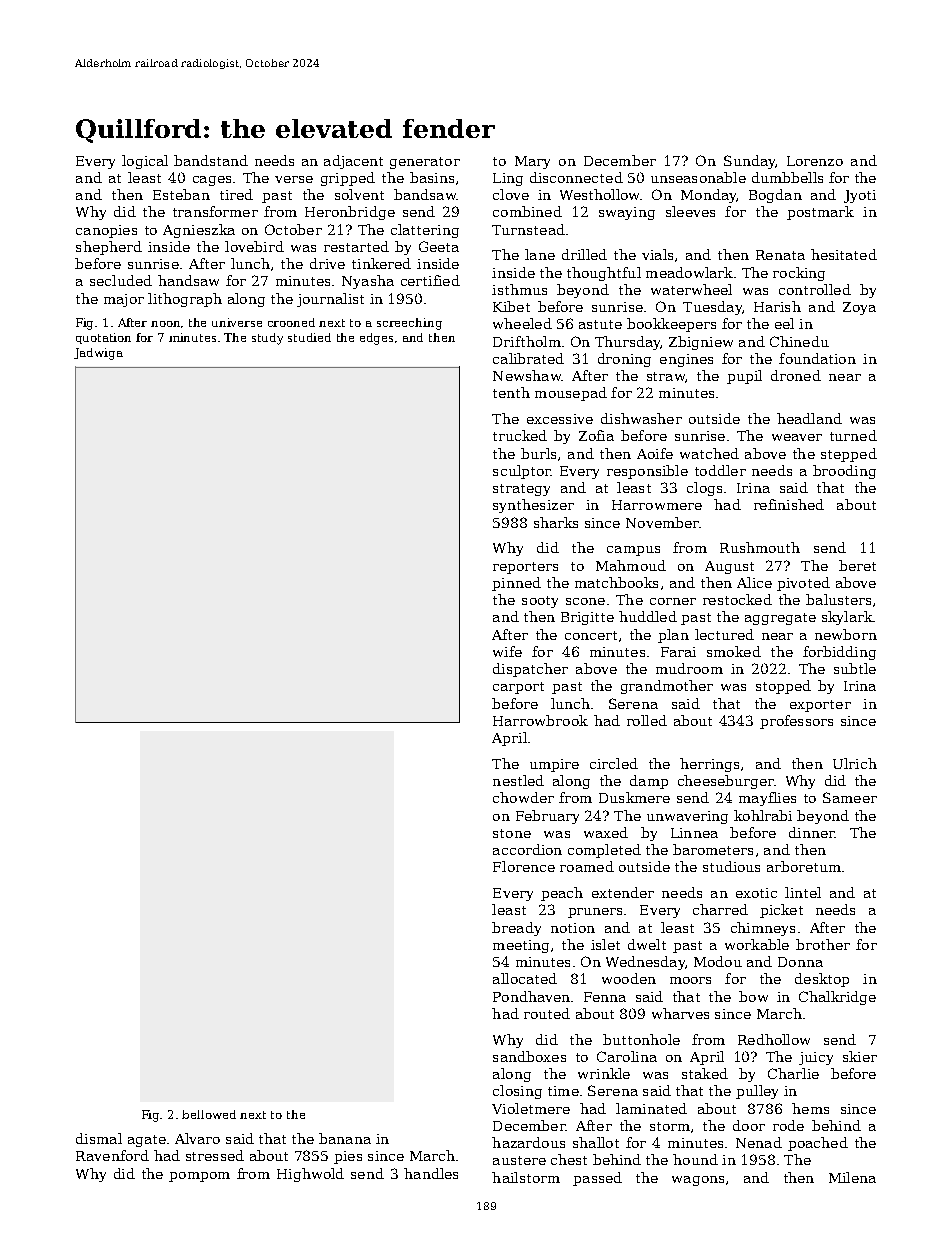 This screenshot has width=952, height=1233. What do you see at coordinates (98, 354) in the screenshot?
I see `Jadwiga` at bounding box center [98, 354].
